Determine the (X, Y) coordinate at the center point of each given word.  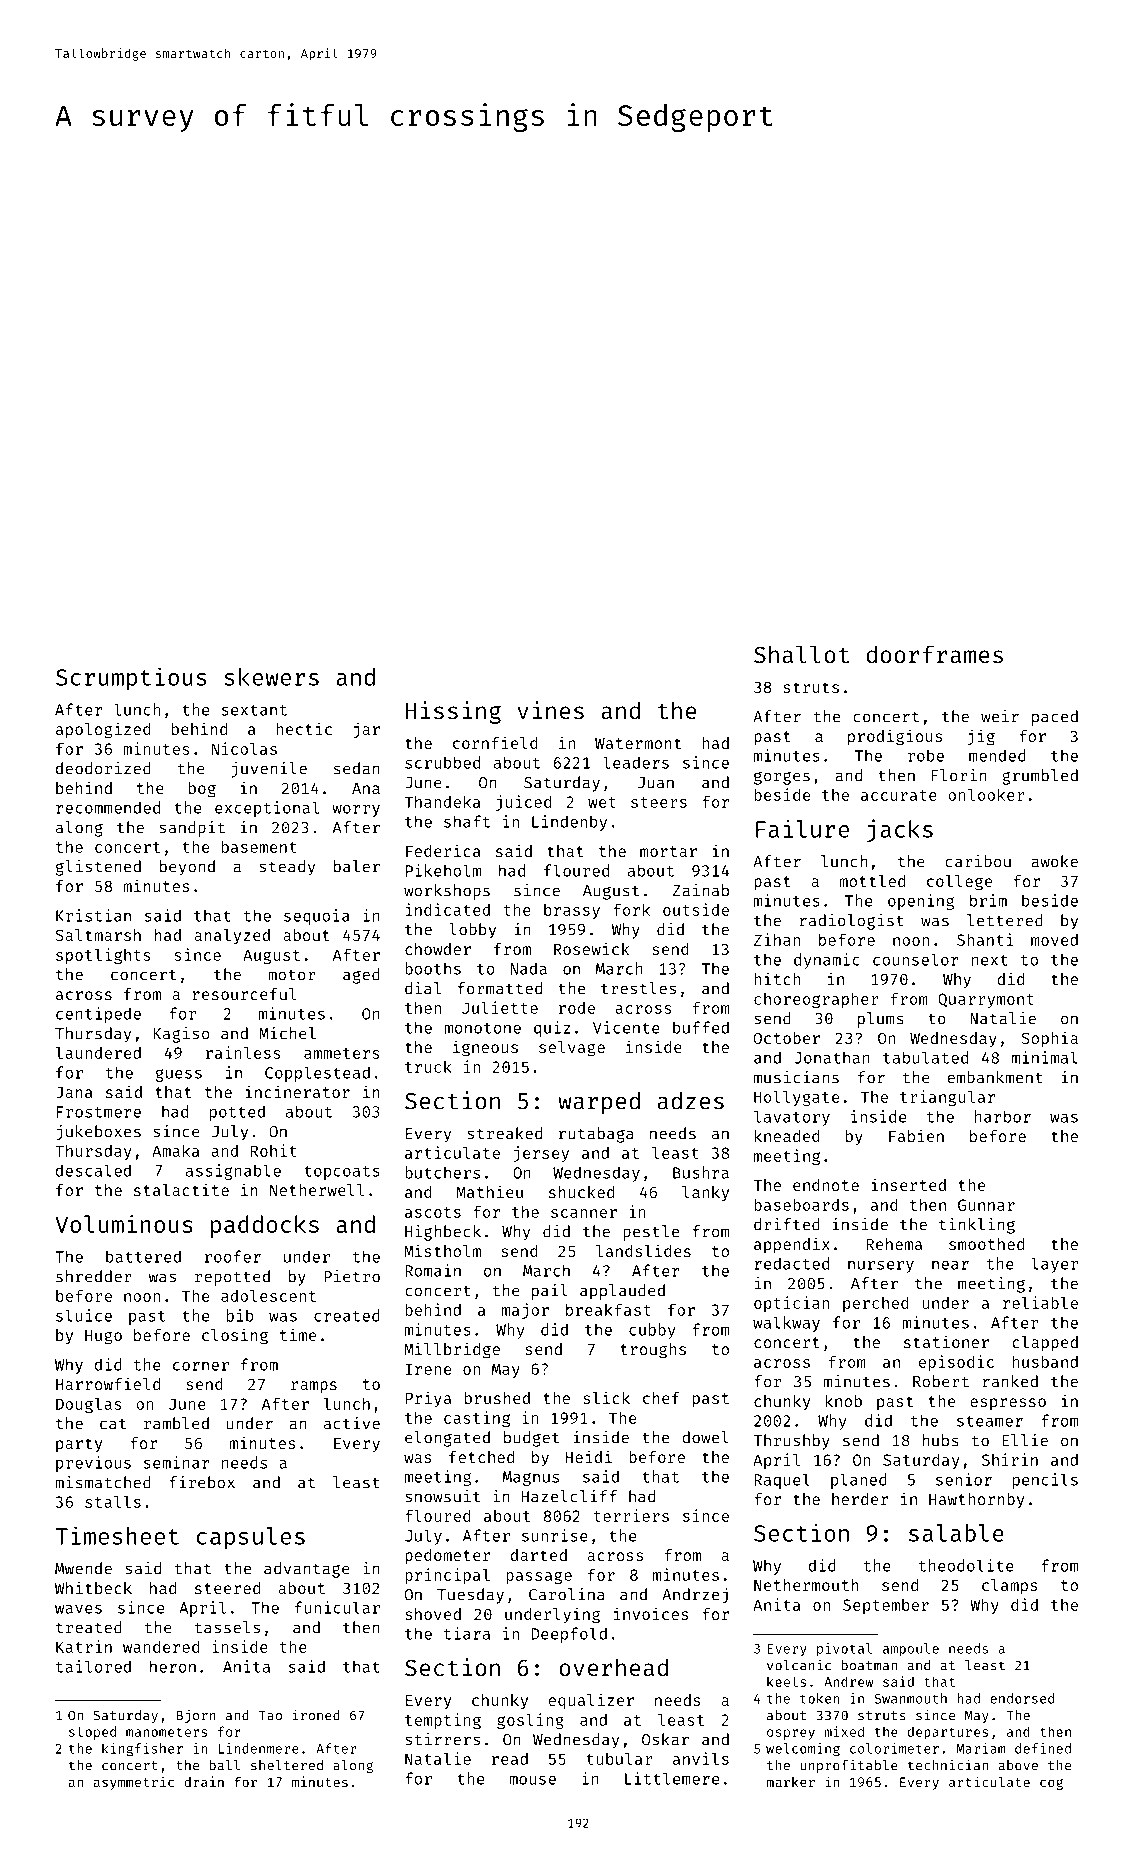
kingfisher (142, 1750)
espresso (1008, 1404)
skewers (272, 677)
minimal (1045, 1057)
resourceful (244, 994)
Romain (433, 1270)
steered (227, 1588)
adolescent (268, 1296)
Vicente (626, 1027)
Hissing (453, 712)
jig (981, 737)
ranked (1010, 1381)
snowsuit (442, 1496)
